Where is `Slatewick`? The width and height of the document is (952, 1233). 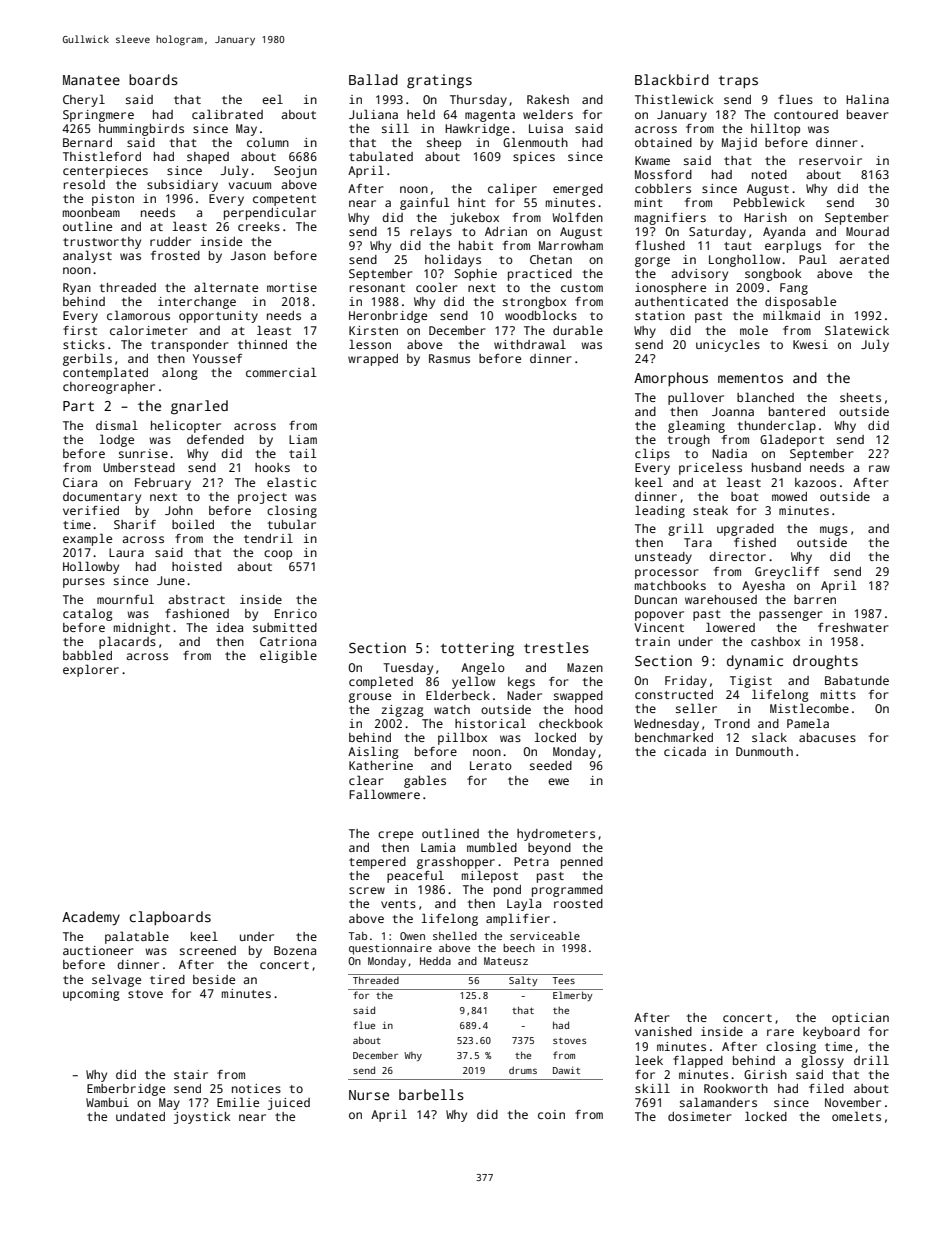
Slatewick is located at coordinates (857, 330).
